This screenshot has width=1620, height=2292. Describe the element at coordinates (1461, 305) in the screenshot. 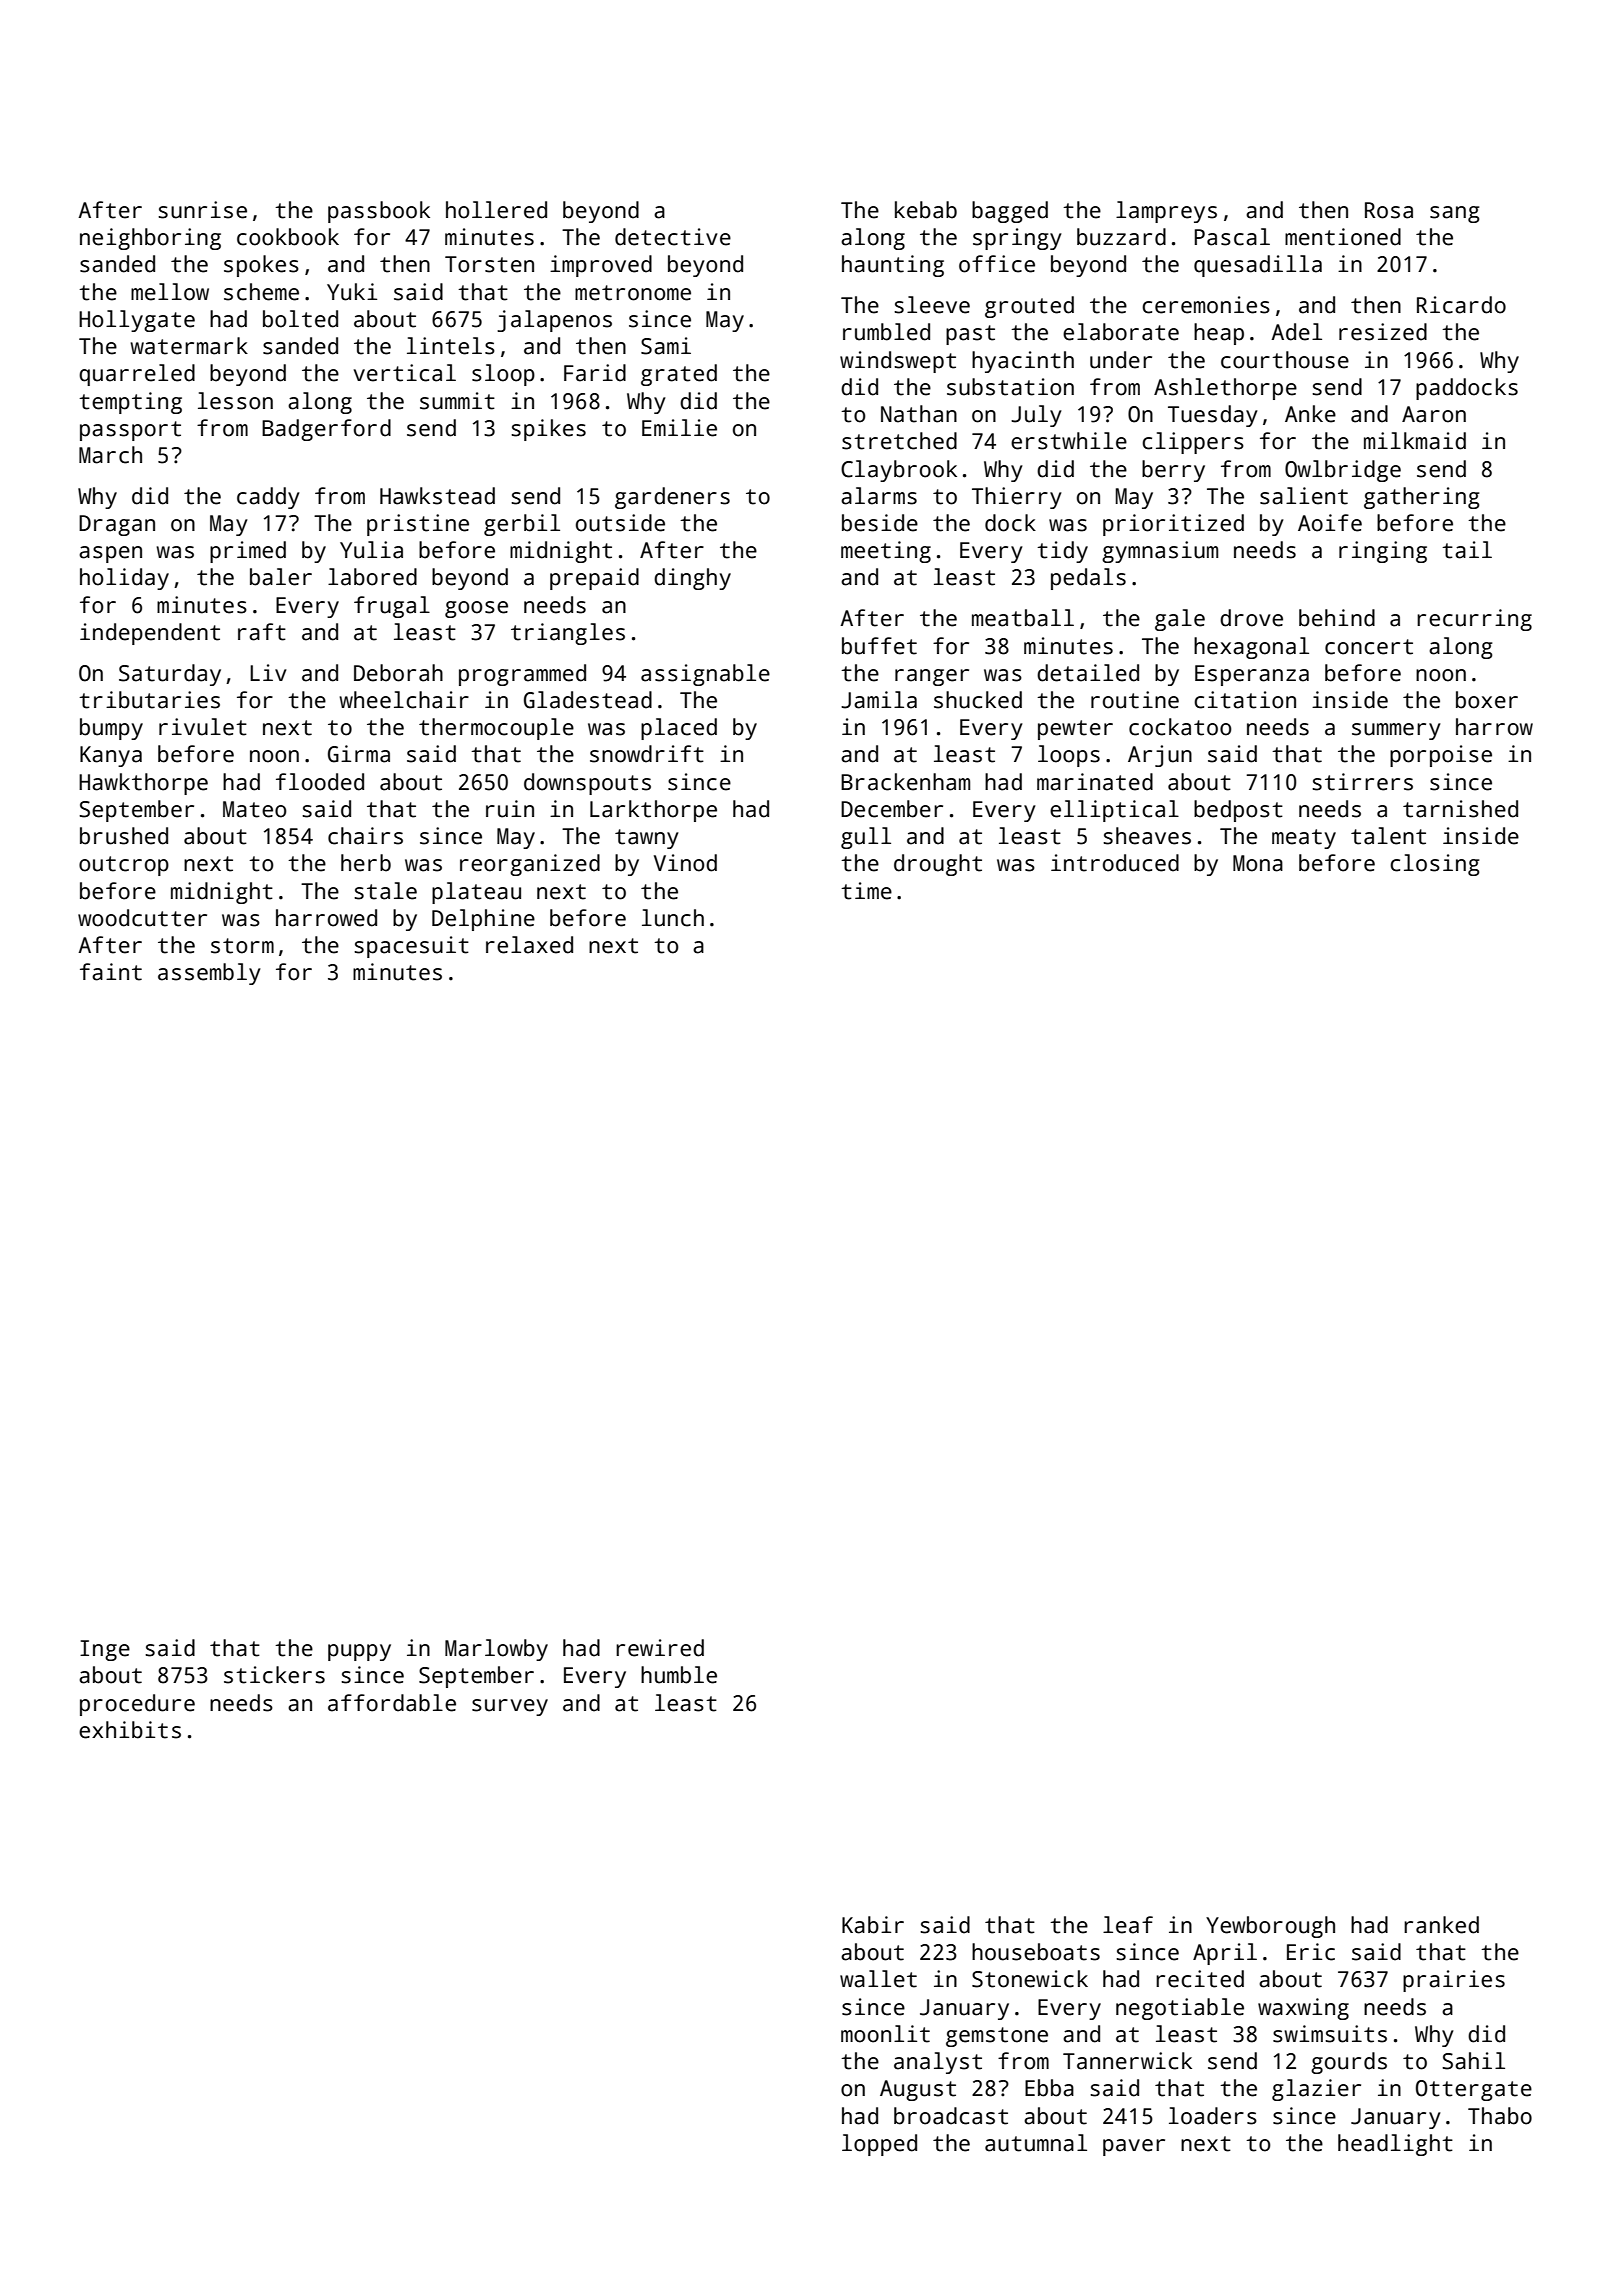

I see `Ricardo` at that location.
